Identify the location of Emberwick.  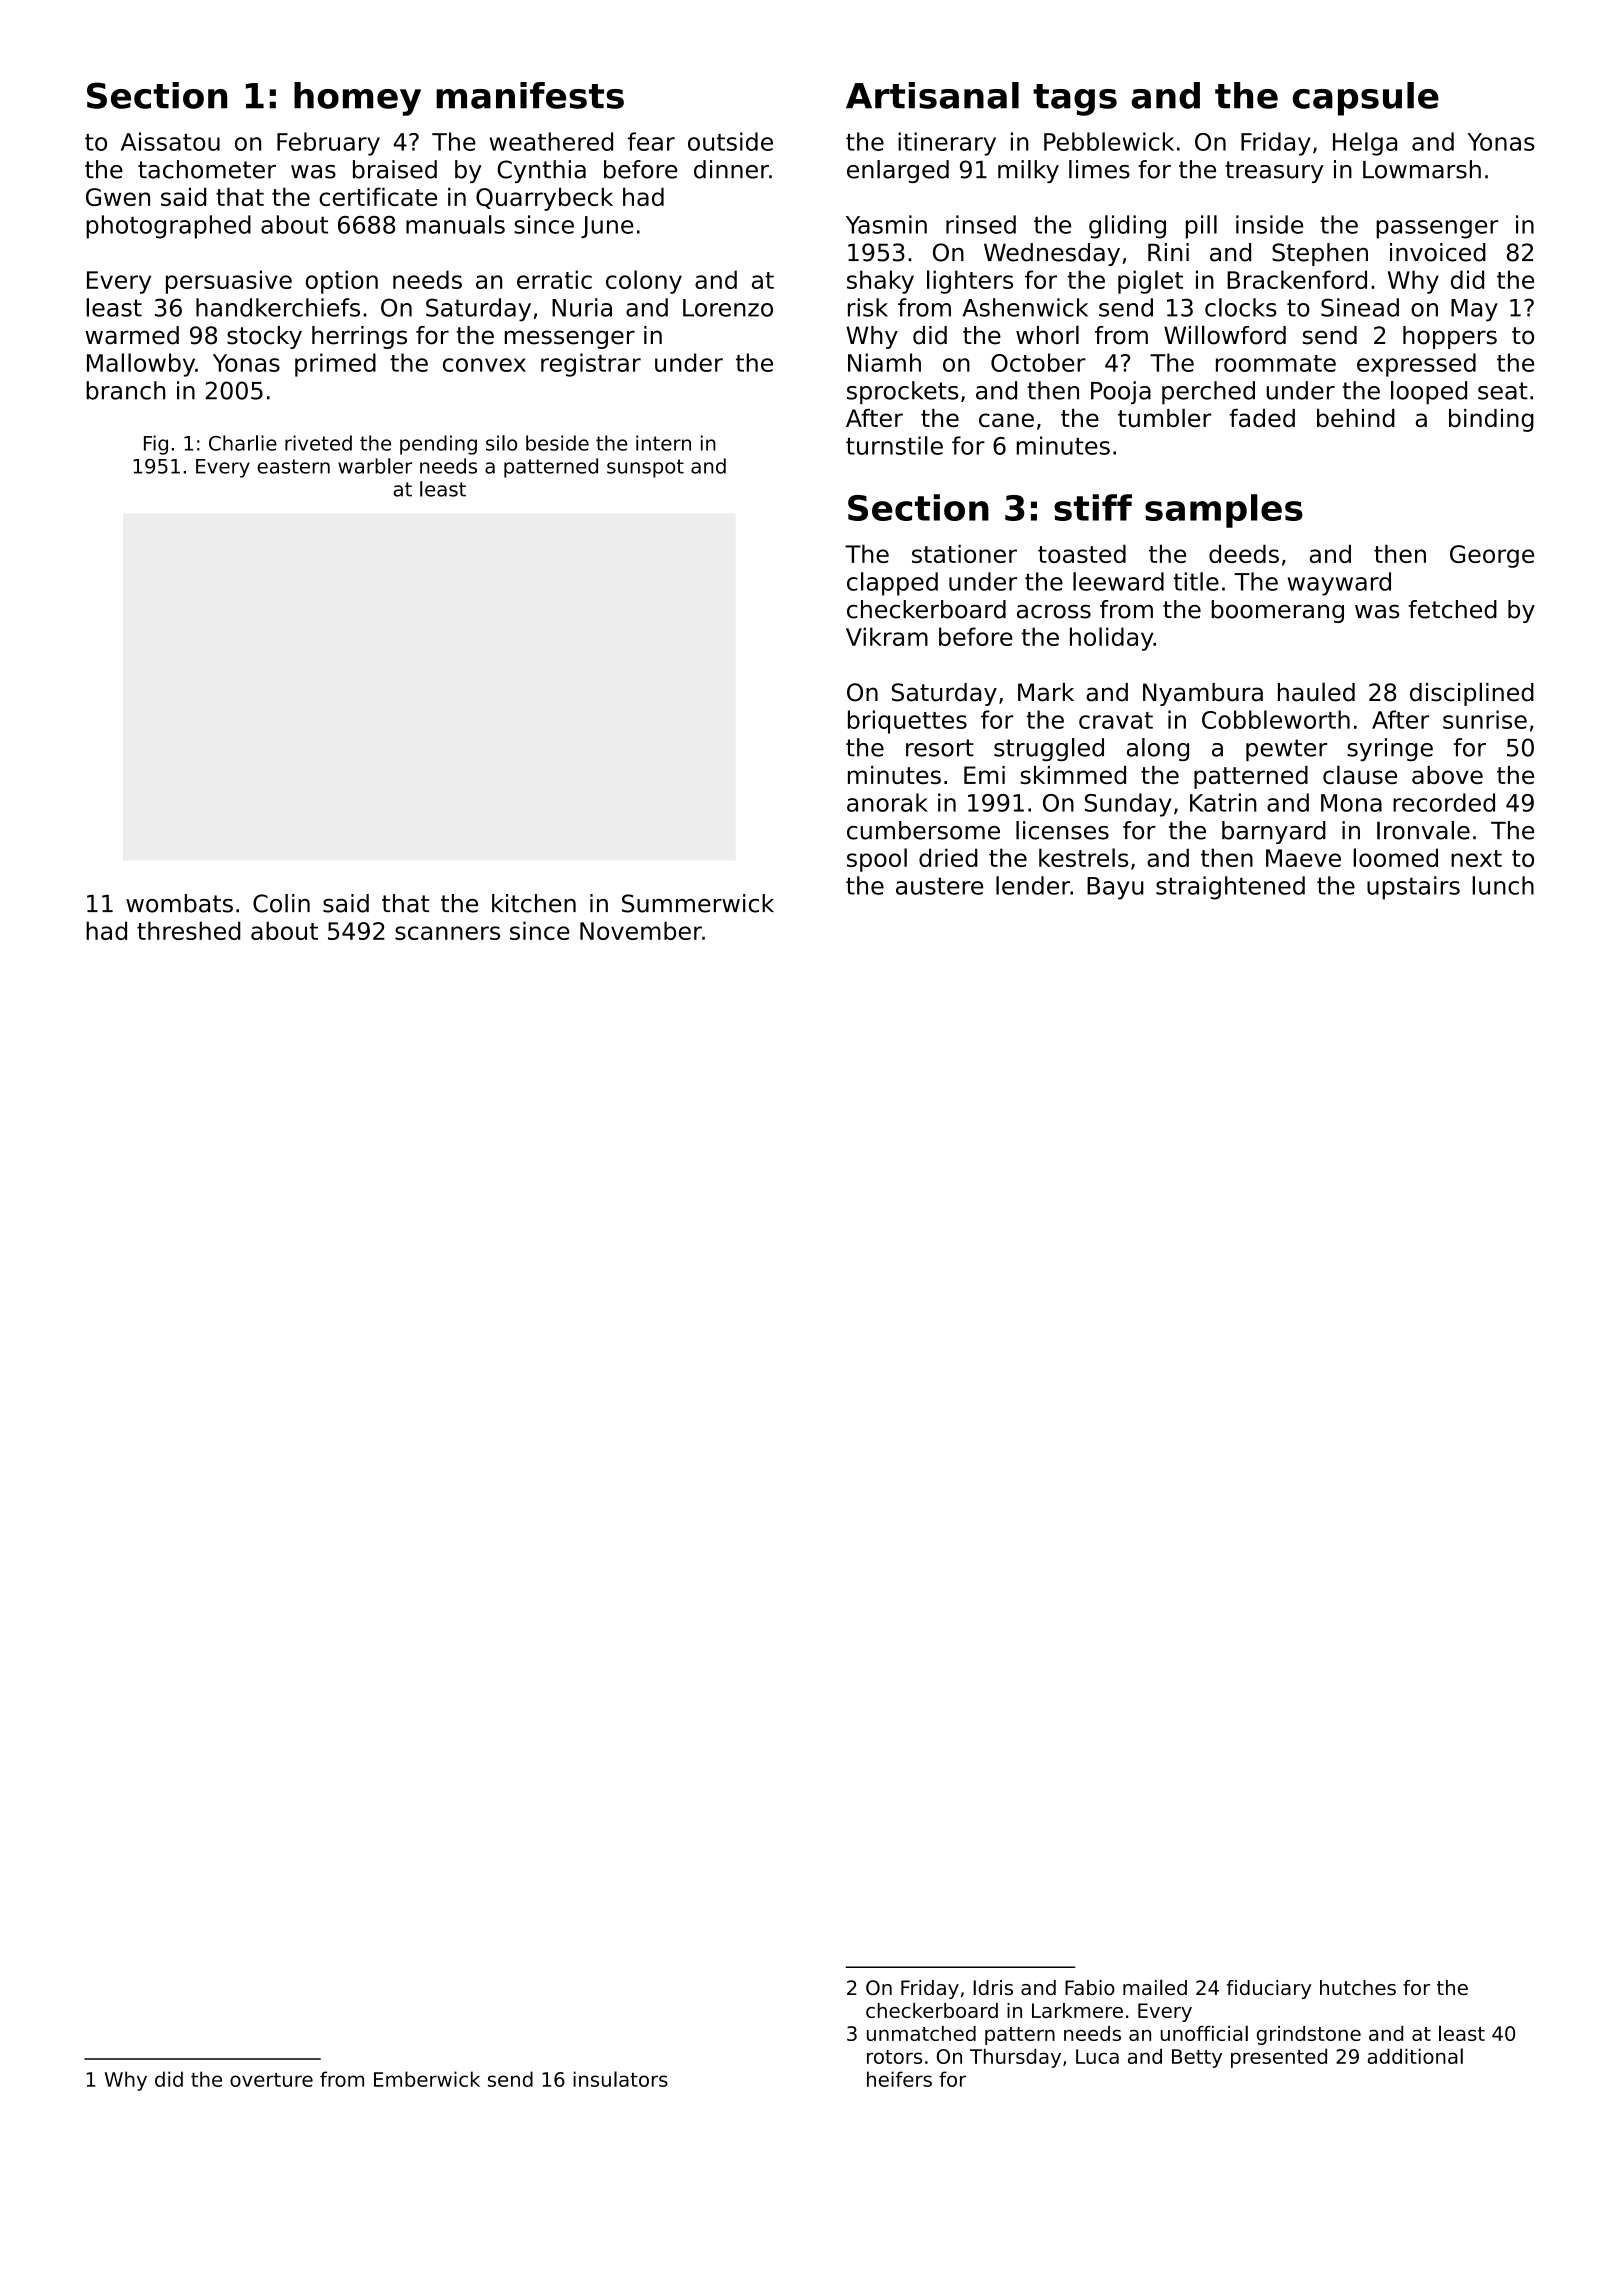
(427, 2079).
